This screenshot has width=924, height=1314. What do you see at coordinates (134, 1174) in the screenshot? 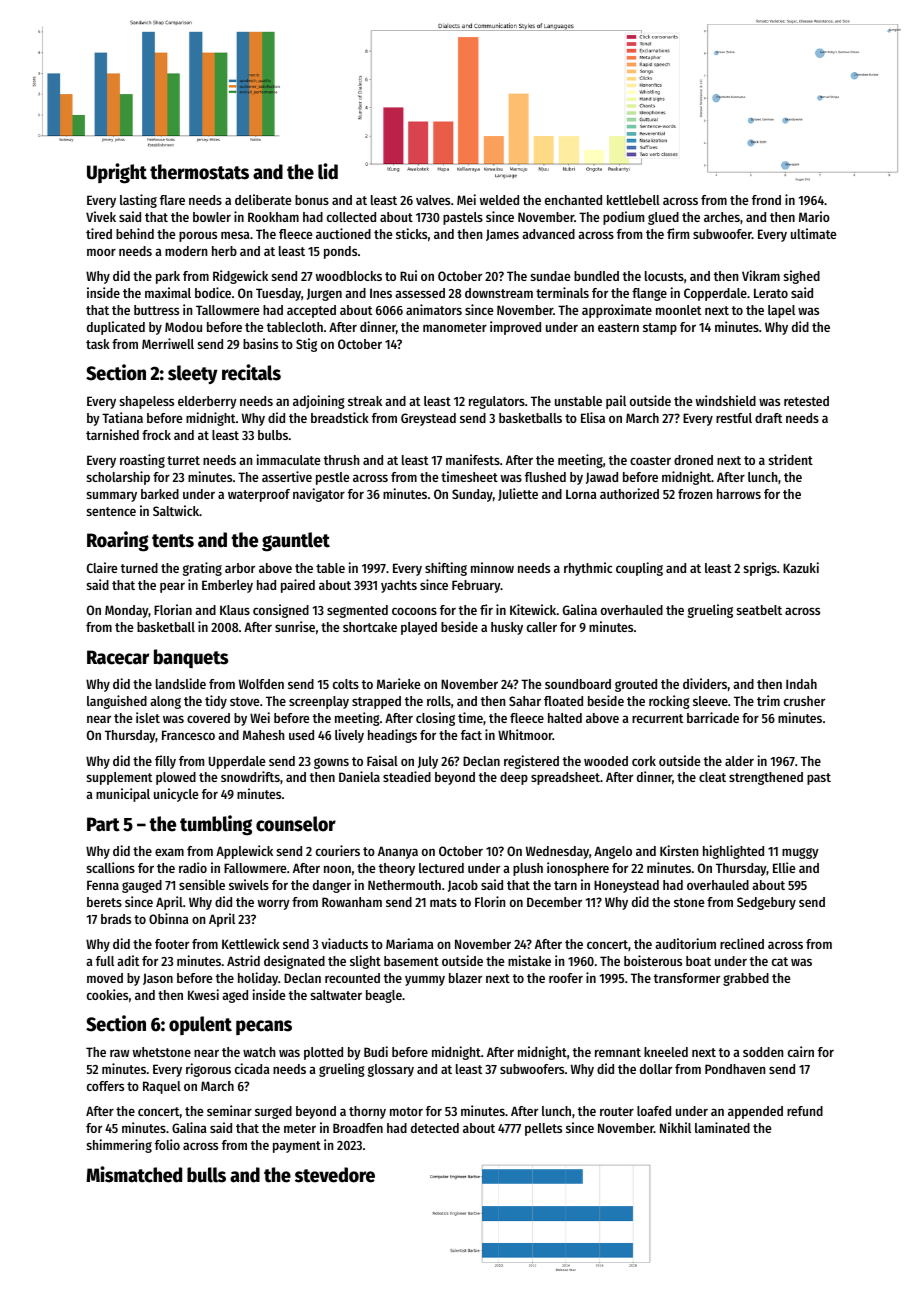
I see `Mismatched` at bounding box center [134, 1174].
